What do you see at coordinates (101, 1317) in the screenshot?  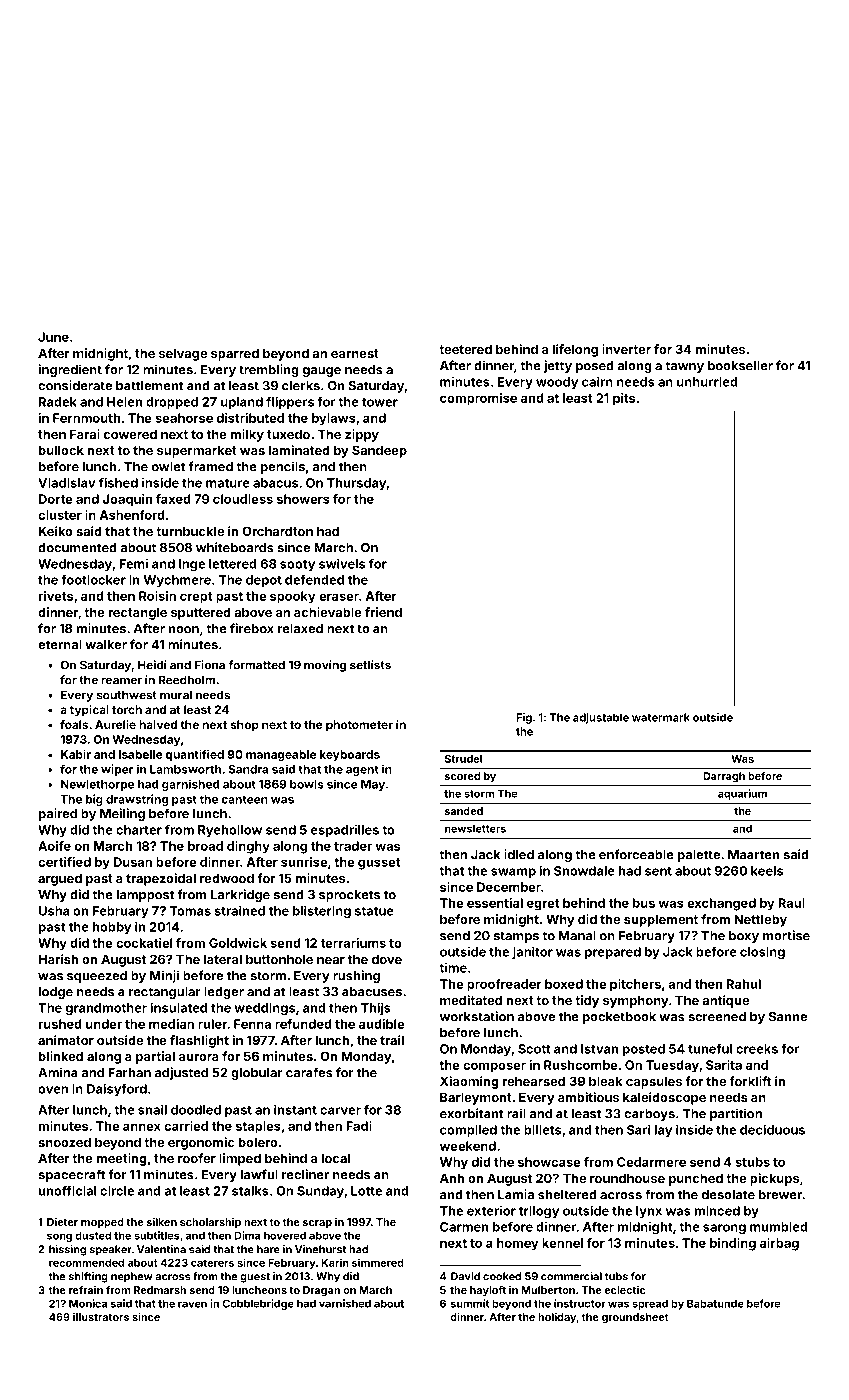 I see `illustrators` at bounding box center [101, 1317].
